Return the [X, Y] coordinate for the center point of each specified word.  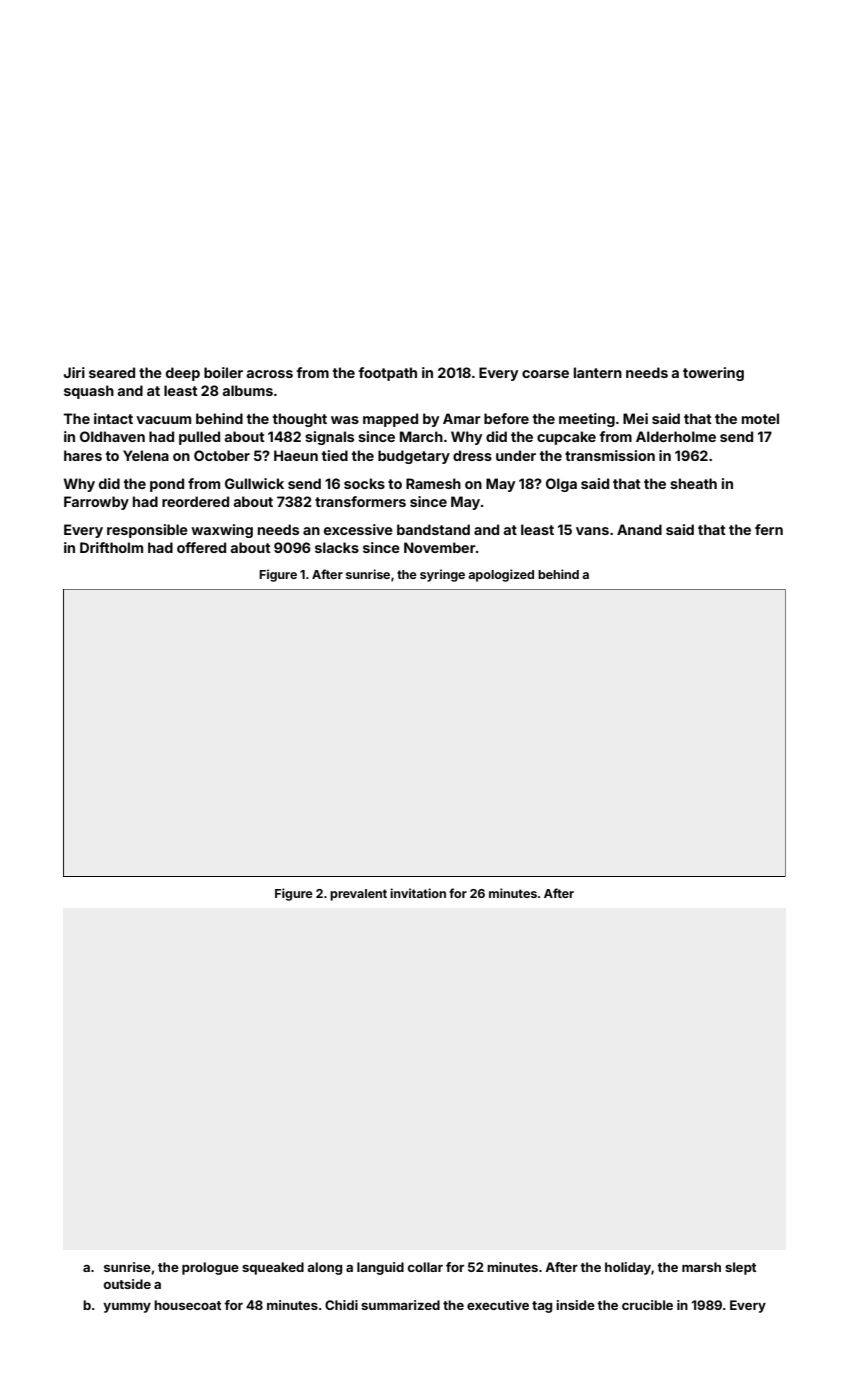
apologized [501, 575]
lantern [598, 372]
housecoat [187, 1305]
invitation [418, 893]
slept [740, 1268]
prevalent [358, 895]
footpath [388, 374]
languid [380, 1268]
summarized [400, 1305]
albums [247, 390]
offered [201, 547]
